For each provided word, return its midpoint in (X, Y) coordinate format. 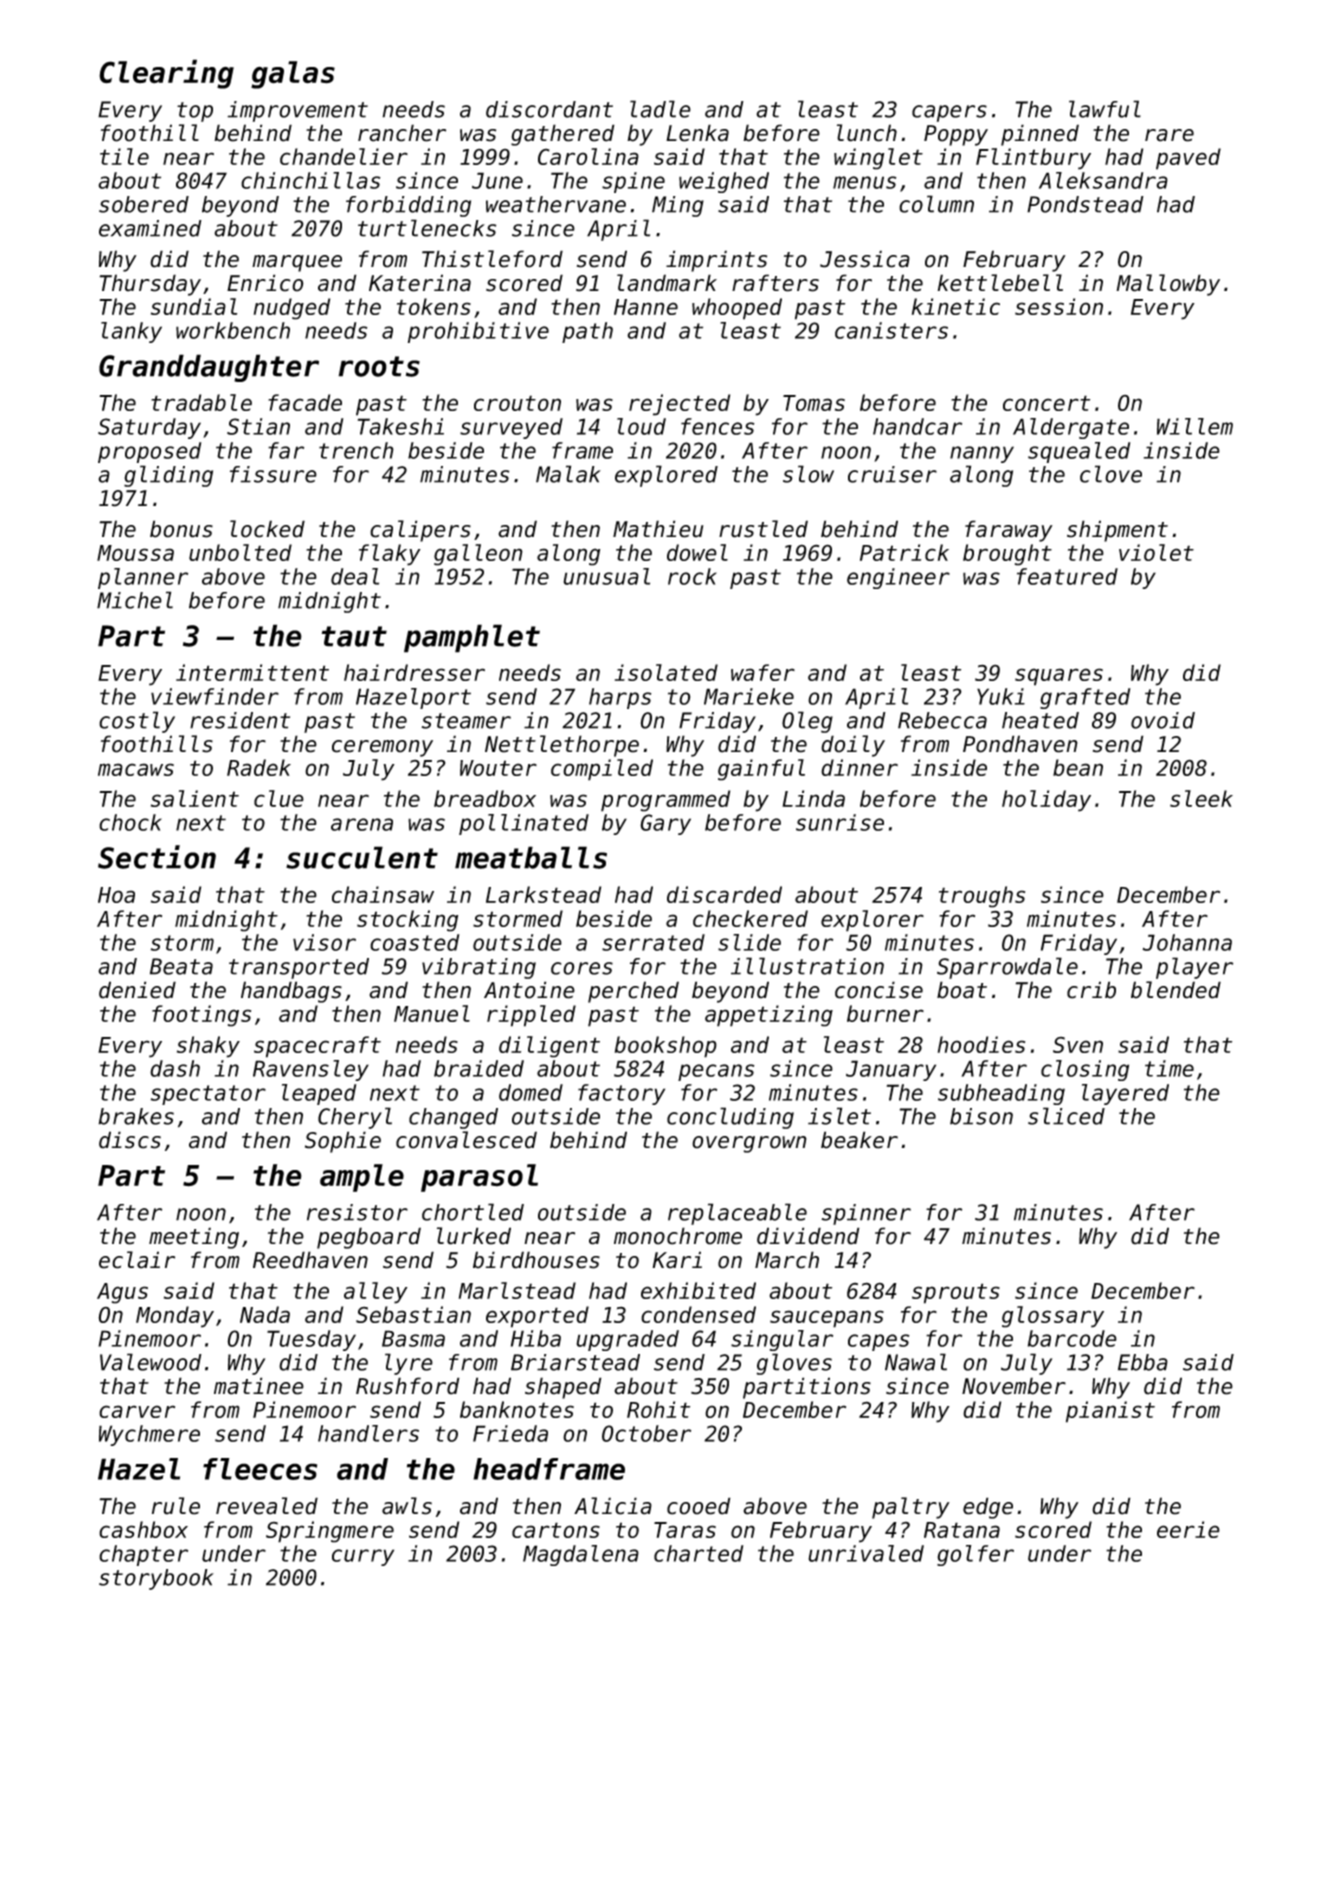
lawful (1105, 109)
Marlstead (517, 1290)
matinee (259, 1386)
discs (130, 1140)
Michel (135, 600)
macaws (136, 769)
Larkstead (543, 894)
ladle (660, 109)
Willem (1195, 426)
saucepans (827, 1319)
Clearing (166, 74)
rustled (763, 529)
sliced (1066, 1116)
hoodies (981, 1044)
